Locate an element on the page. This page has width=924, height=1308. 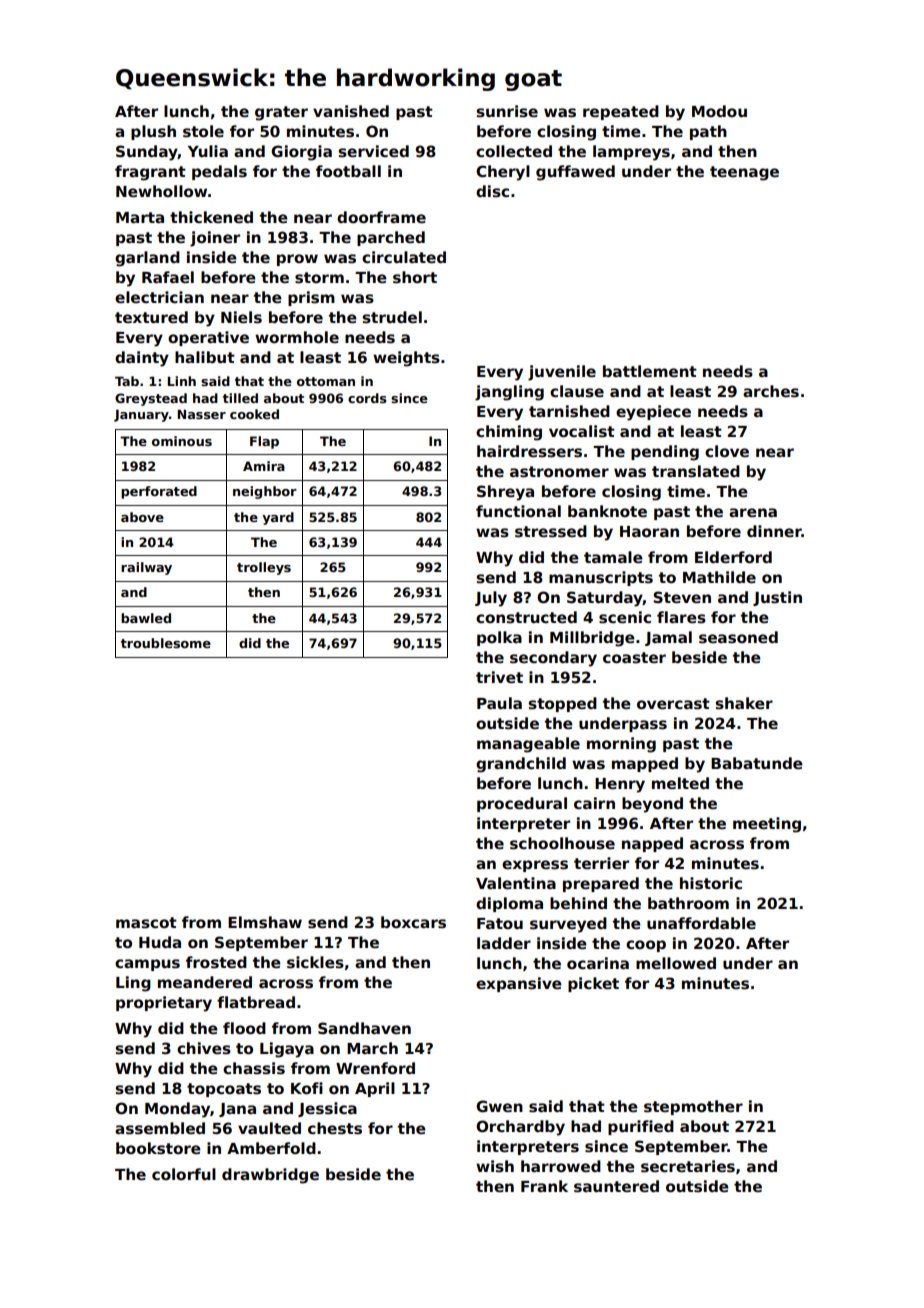
overcast is located at coordinates (673, 704).
